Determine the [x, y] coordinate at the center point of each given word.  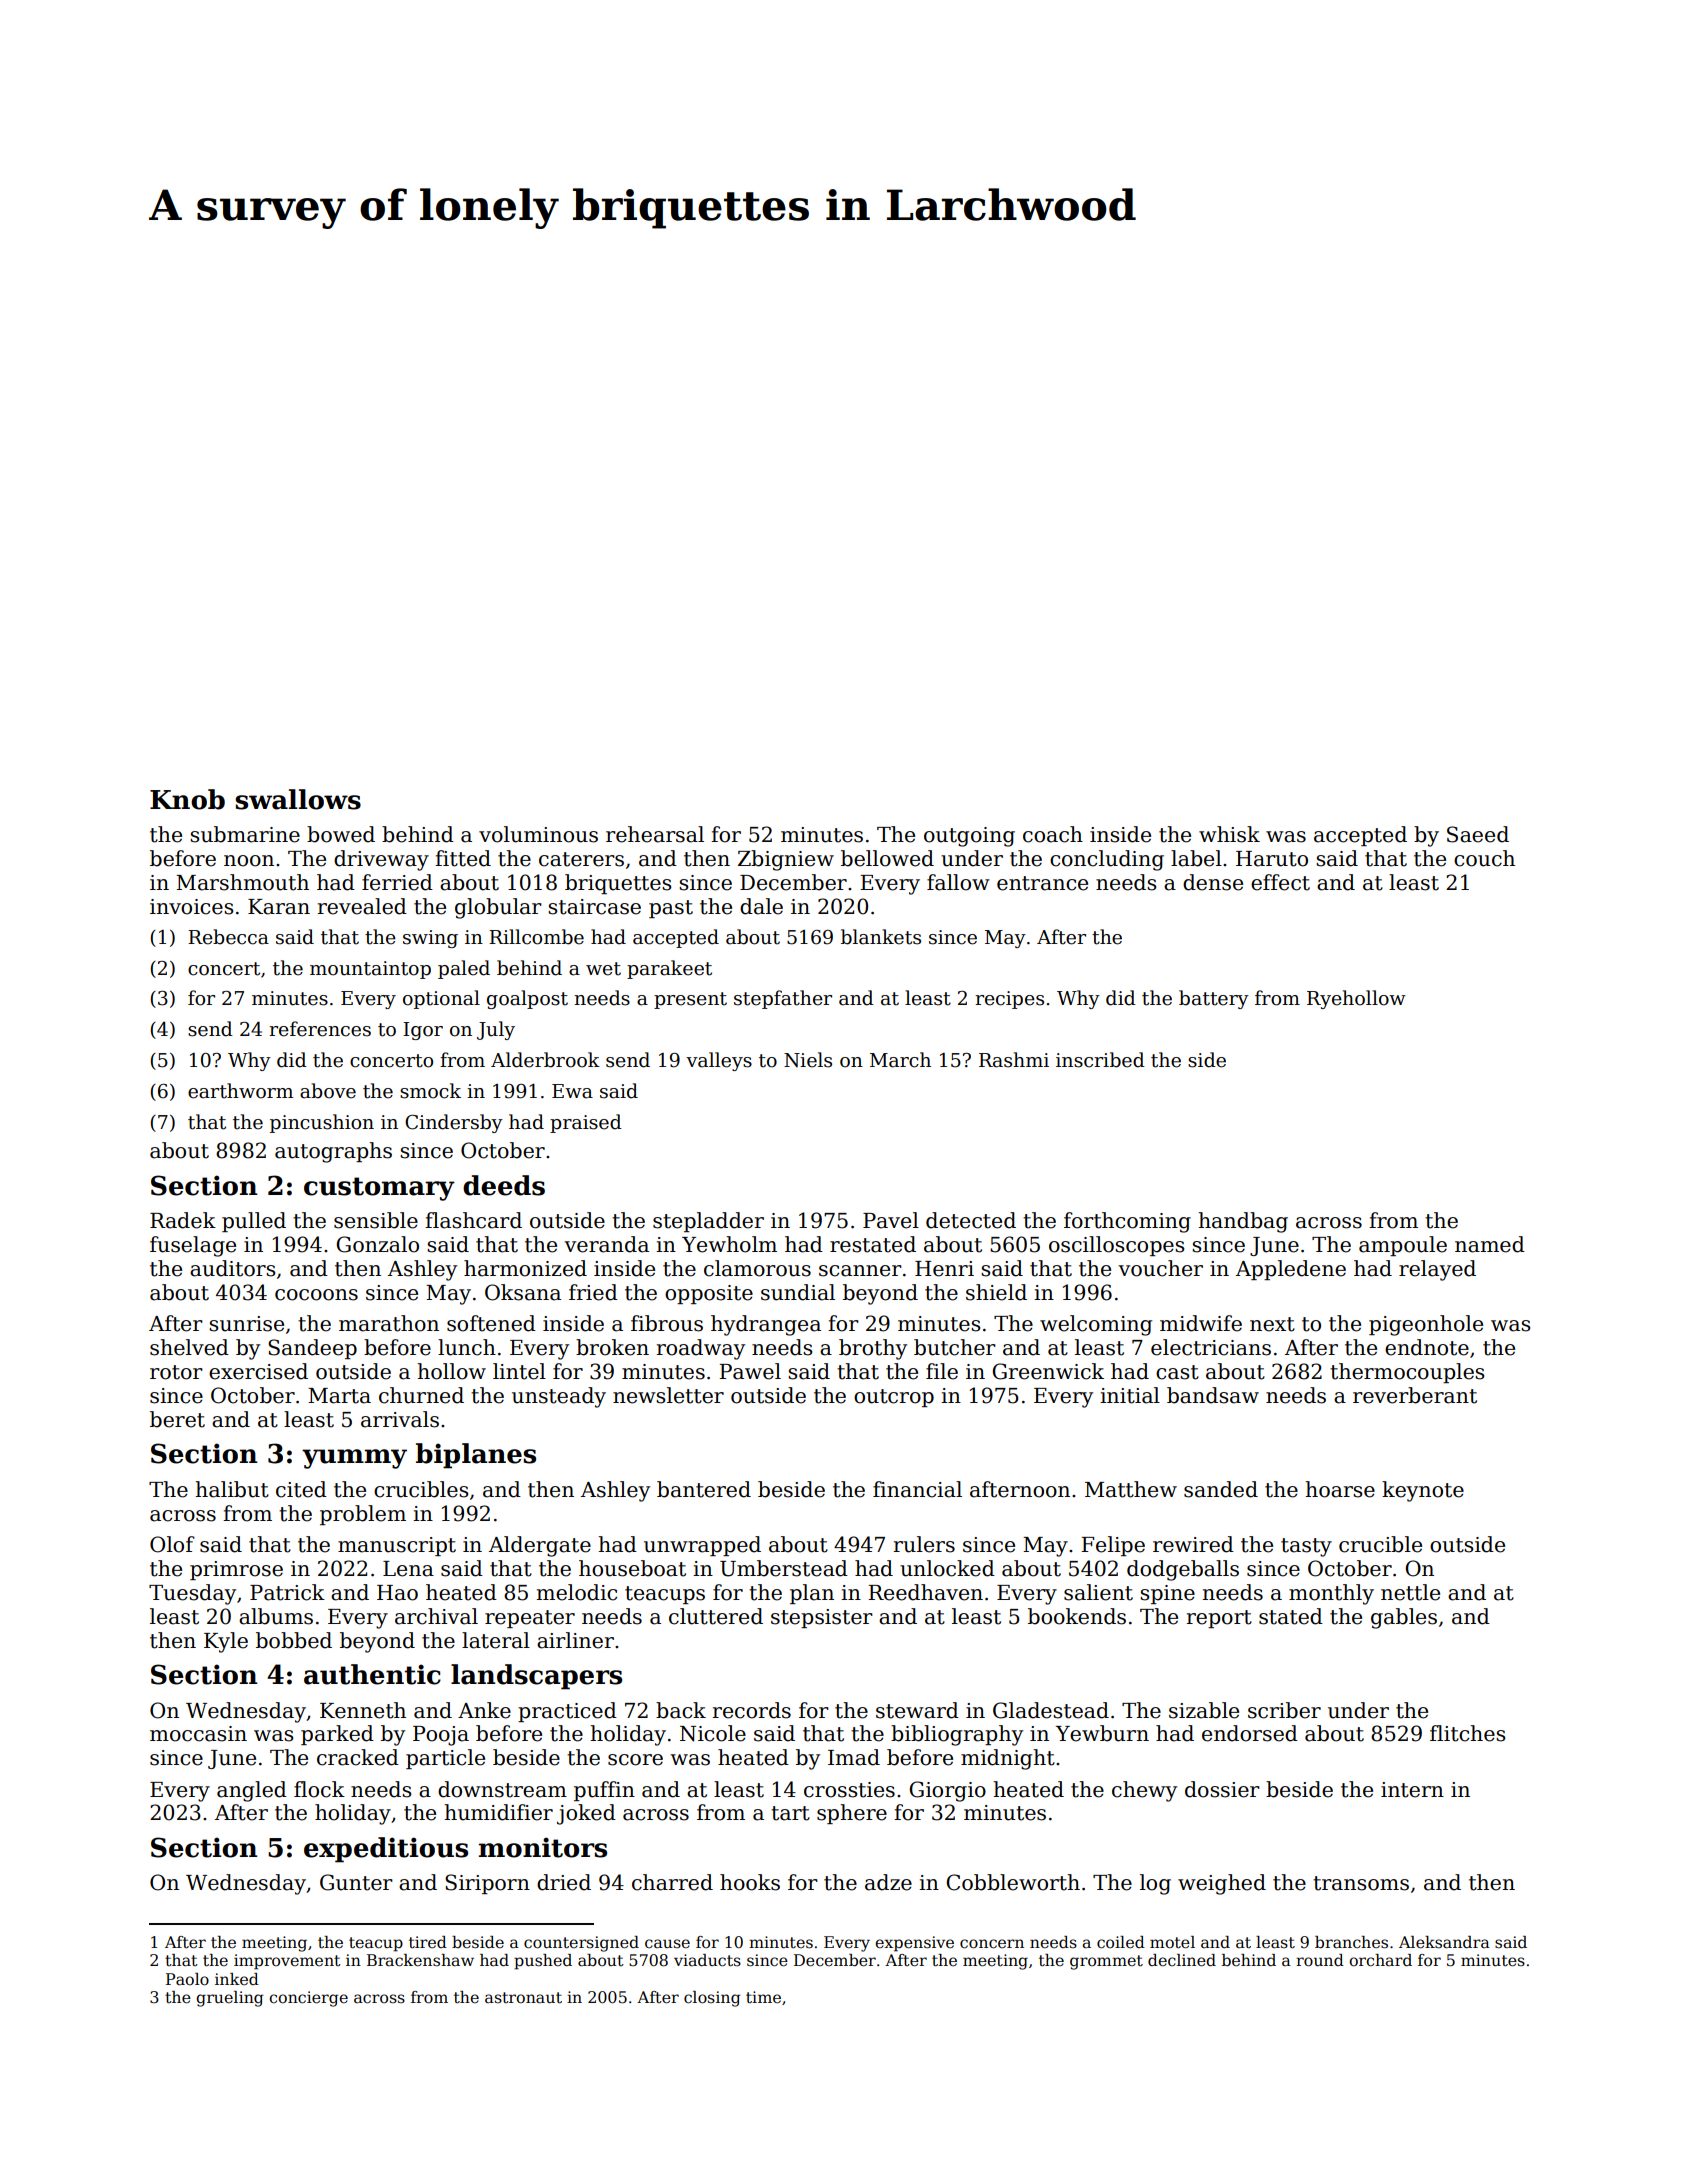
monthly [1331, 1594]
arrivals [400, 1419]
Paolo [187, 1979]
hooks [750, 1882]
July [496, 1030]
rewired [1193, 1544]
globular [498, 908]
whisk [1229, 834]
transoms [1361, 1883]
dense [1213, 882]
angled [252, 1791]
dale [761, 906]
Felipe [1113, 1546]
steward [917, 1710]
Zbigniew [786, 860]
